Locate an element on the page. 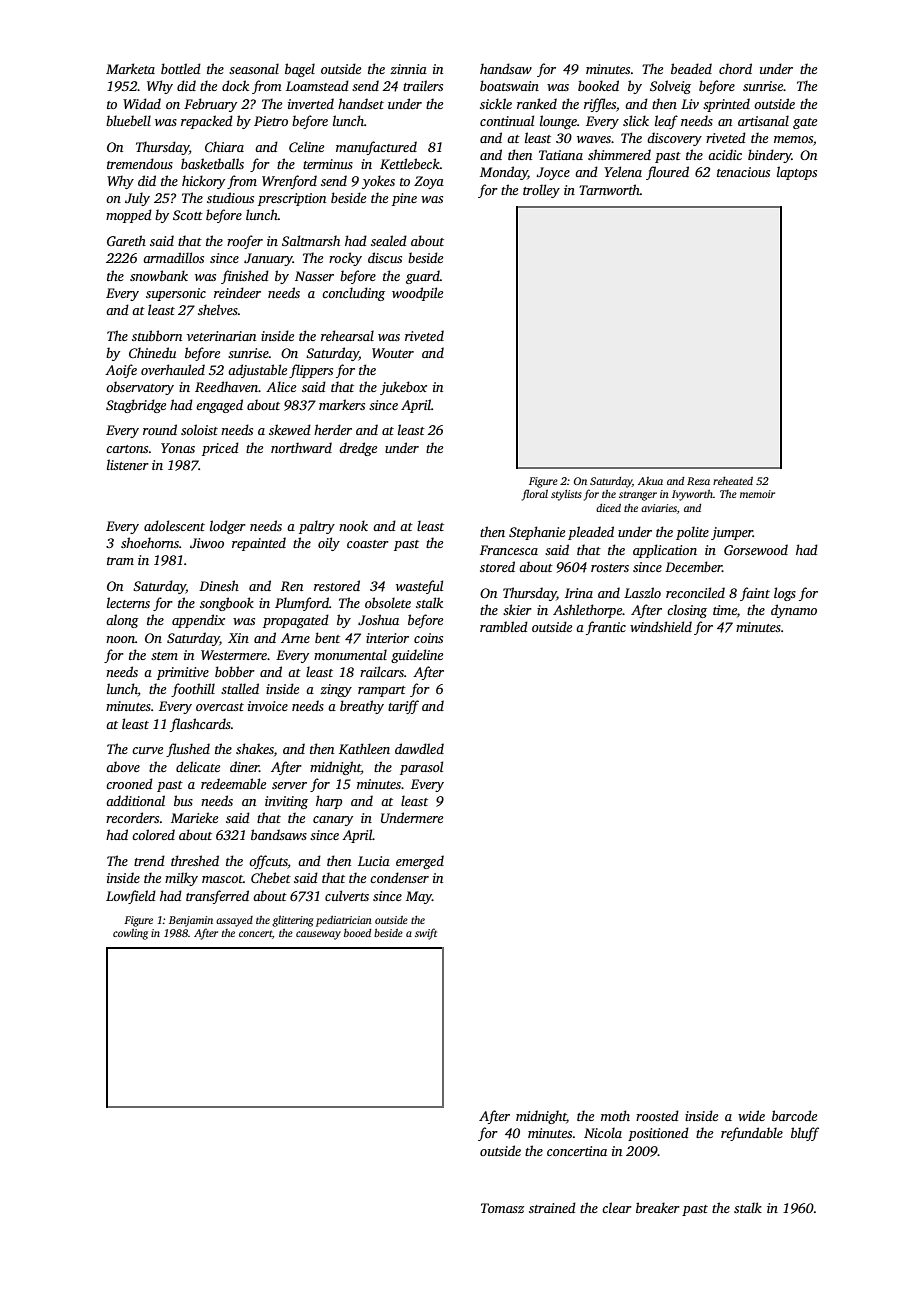  aviaries is located at coordinates (659, 508).
